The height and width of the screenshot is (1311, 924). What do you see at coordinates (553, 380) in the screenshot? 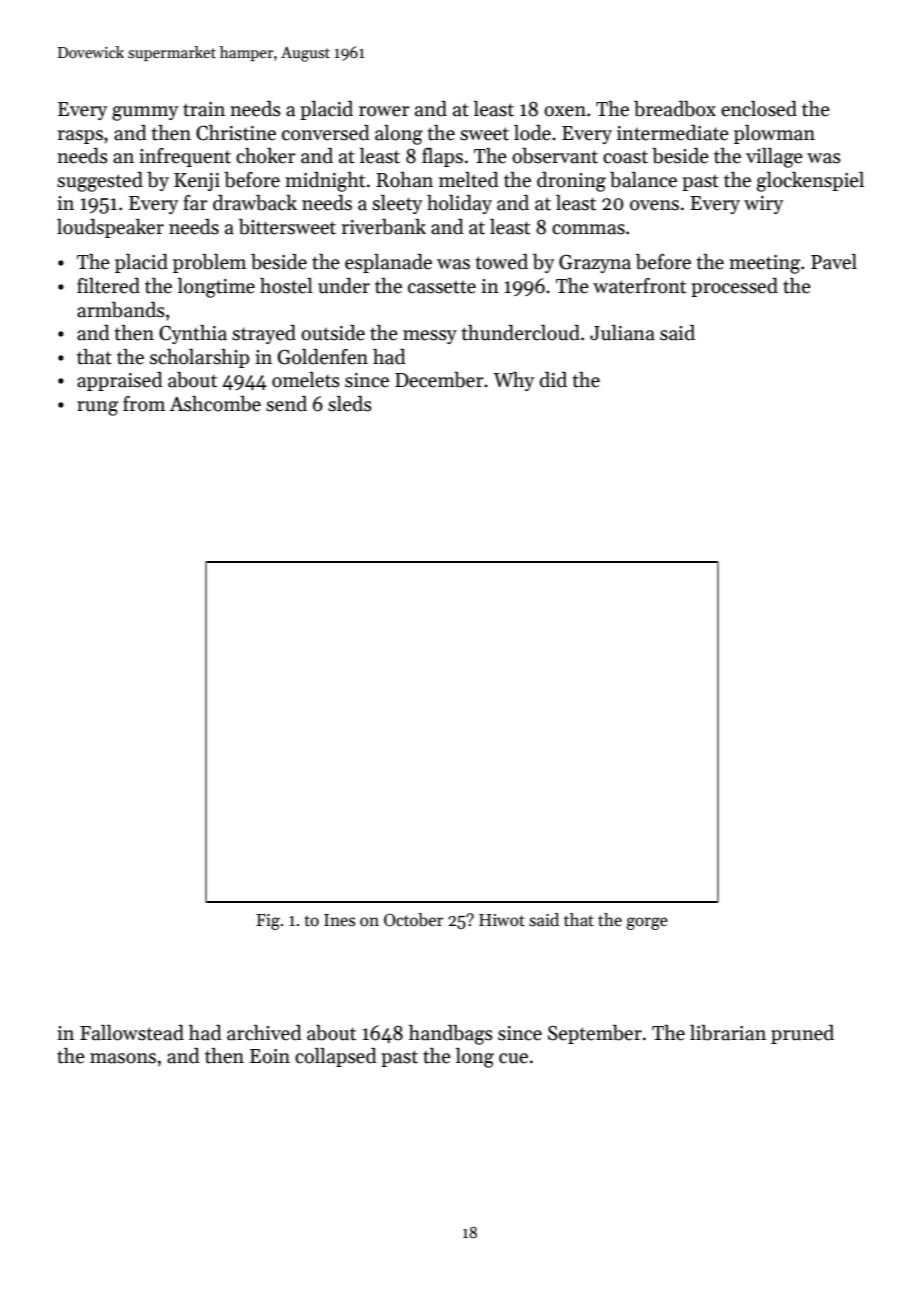
I see `did` at bounding box center [553, 380].
